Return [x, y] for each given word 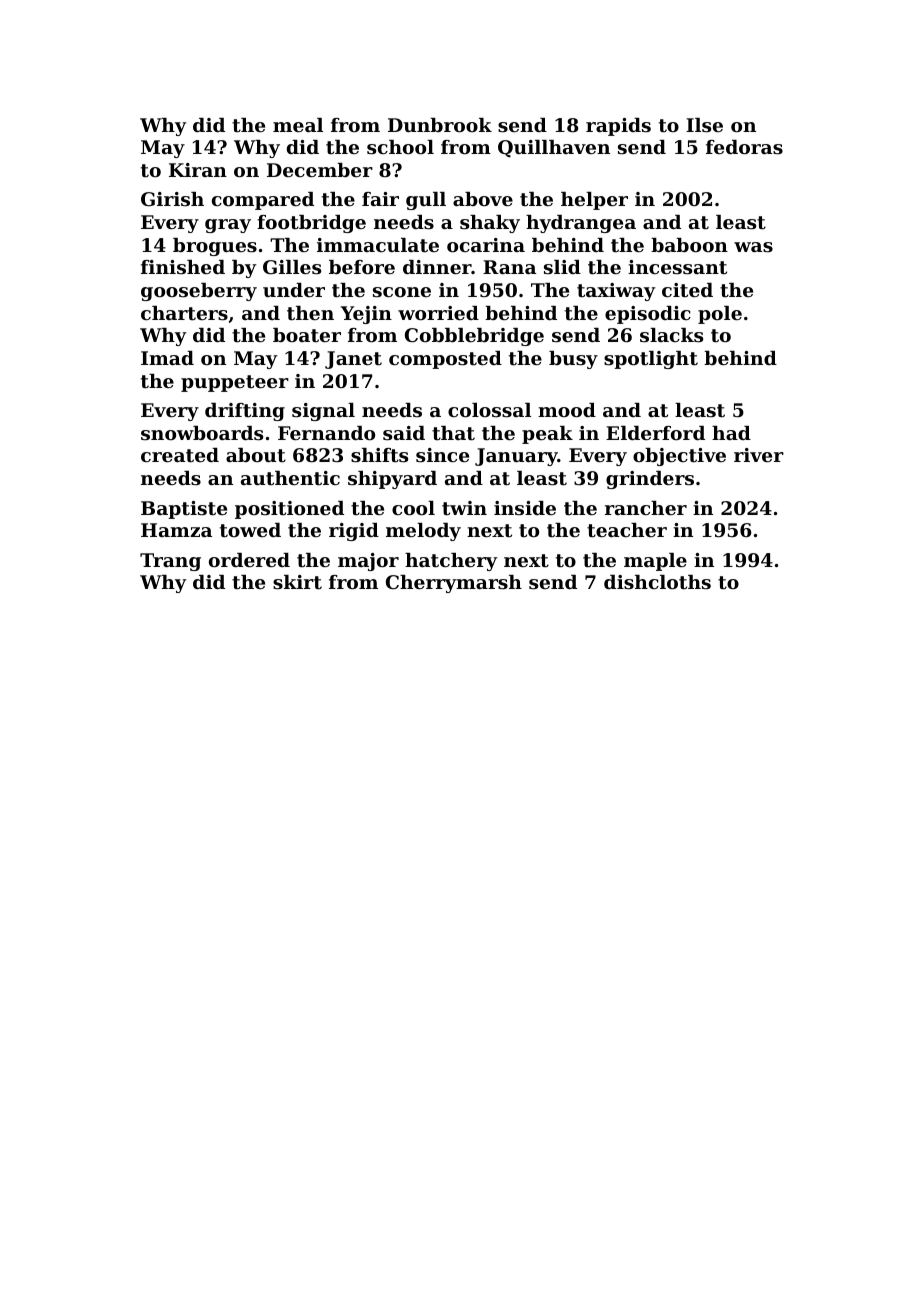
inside [525, 508]
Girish [172, 199]
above [483, 199]
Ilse [704, 125]
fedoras [744, 147]
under [294, 290]
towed [250, 530]
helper [594, 201]
